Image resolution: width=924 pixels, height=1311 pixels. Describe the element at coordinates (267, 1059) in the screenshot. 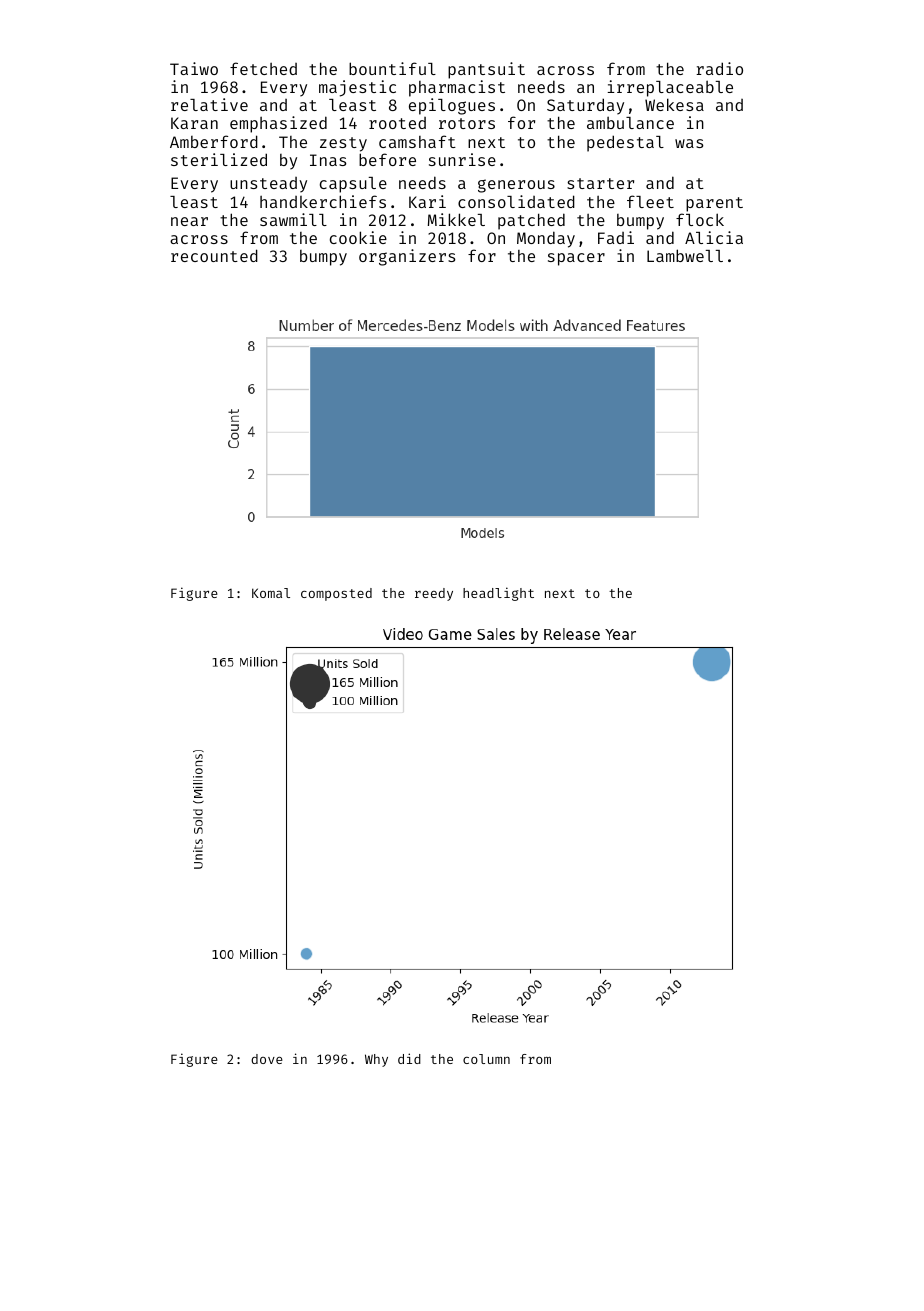

I see `dove` at that location.
